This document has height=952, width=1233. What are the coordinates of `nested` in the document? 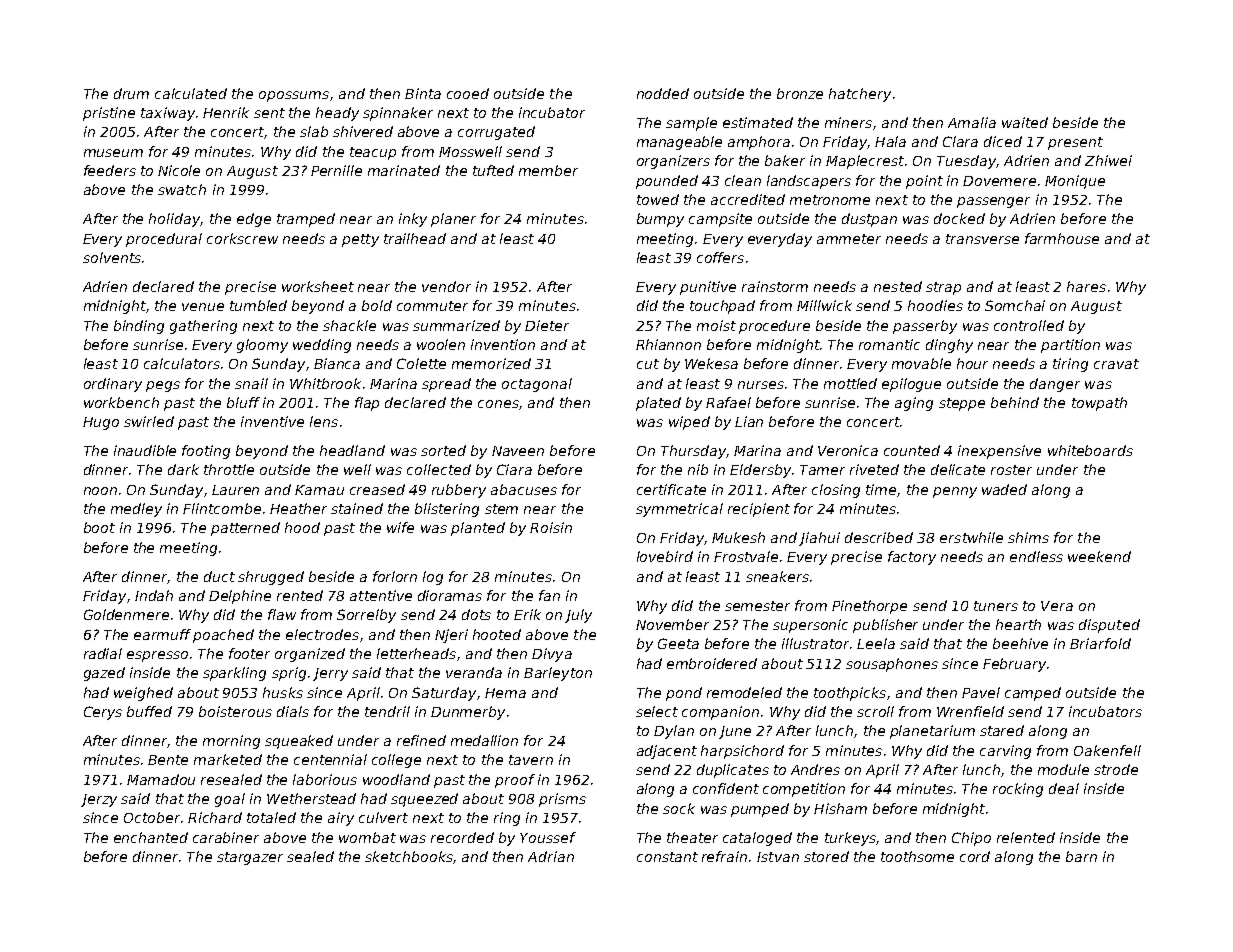 It's located at (898, 286).
